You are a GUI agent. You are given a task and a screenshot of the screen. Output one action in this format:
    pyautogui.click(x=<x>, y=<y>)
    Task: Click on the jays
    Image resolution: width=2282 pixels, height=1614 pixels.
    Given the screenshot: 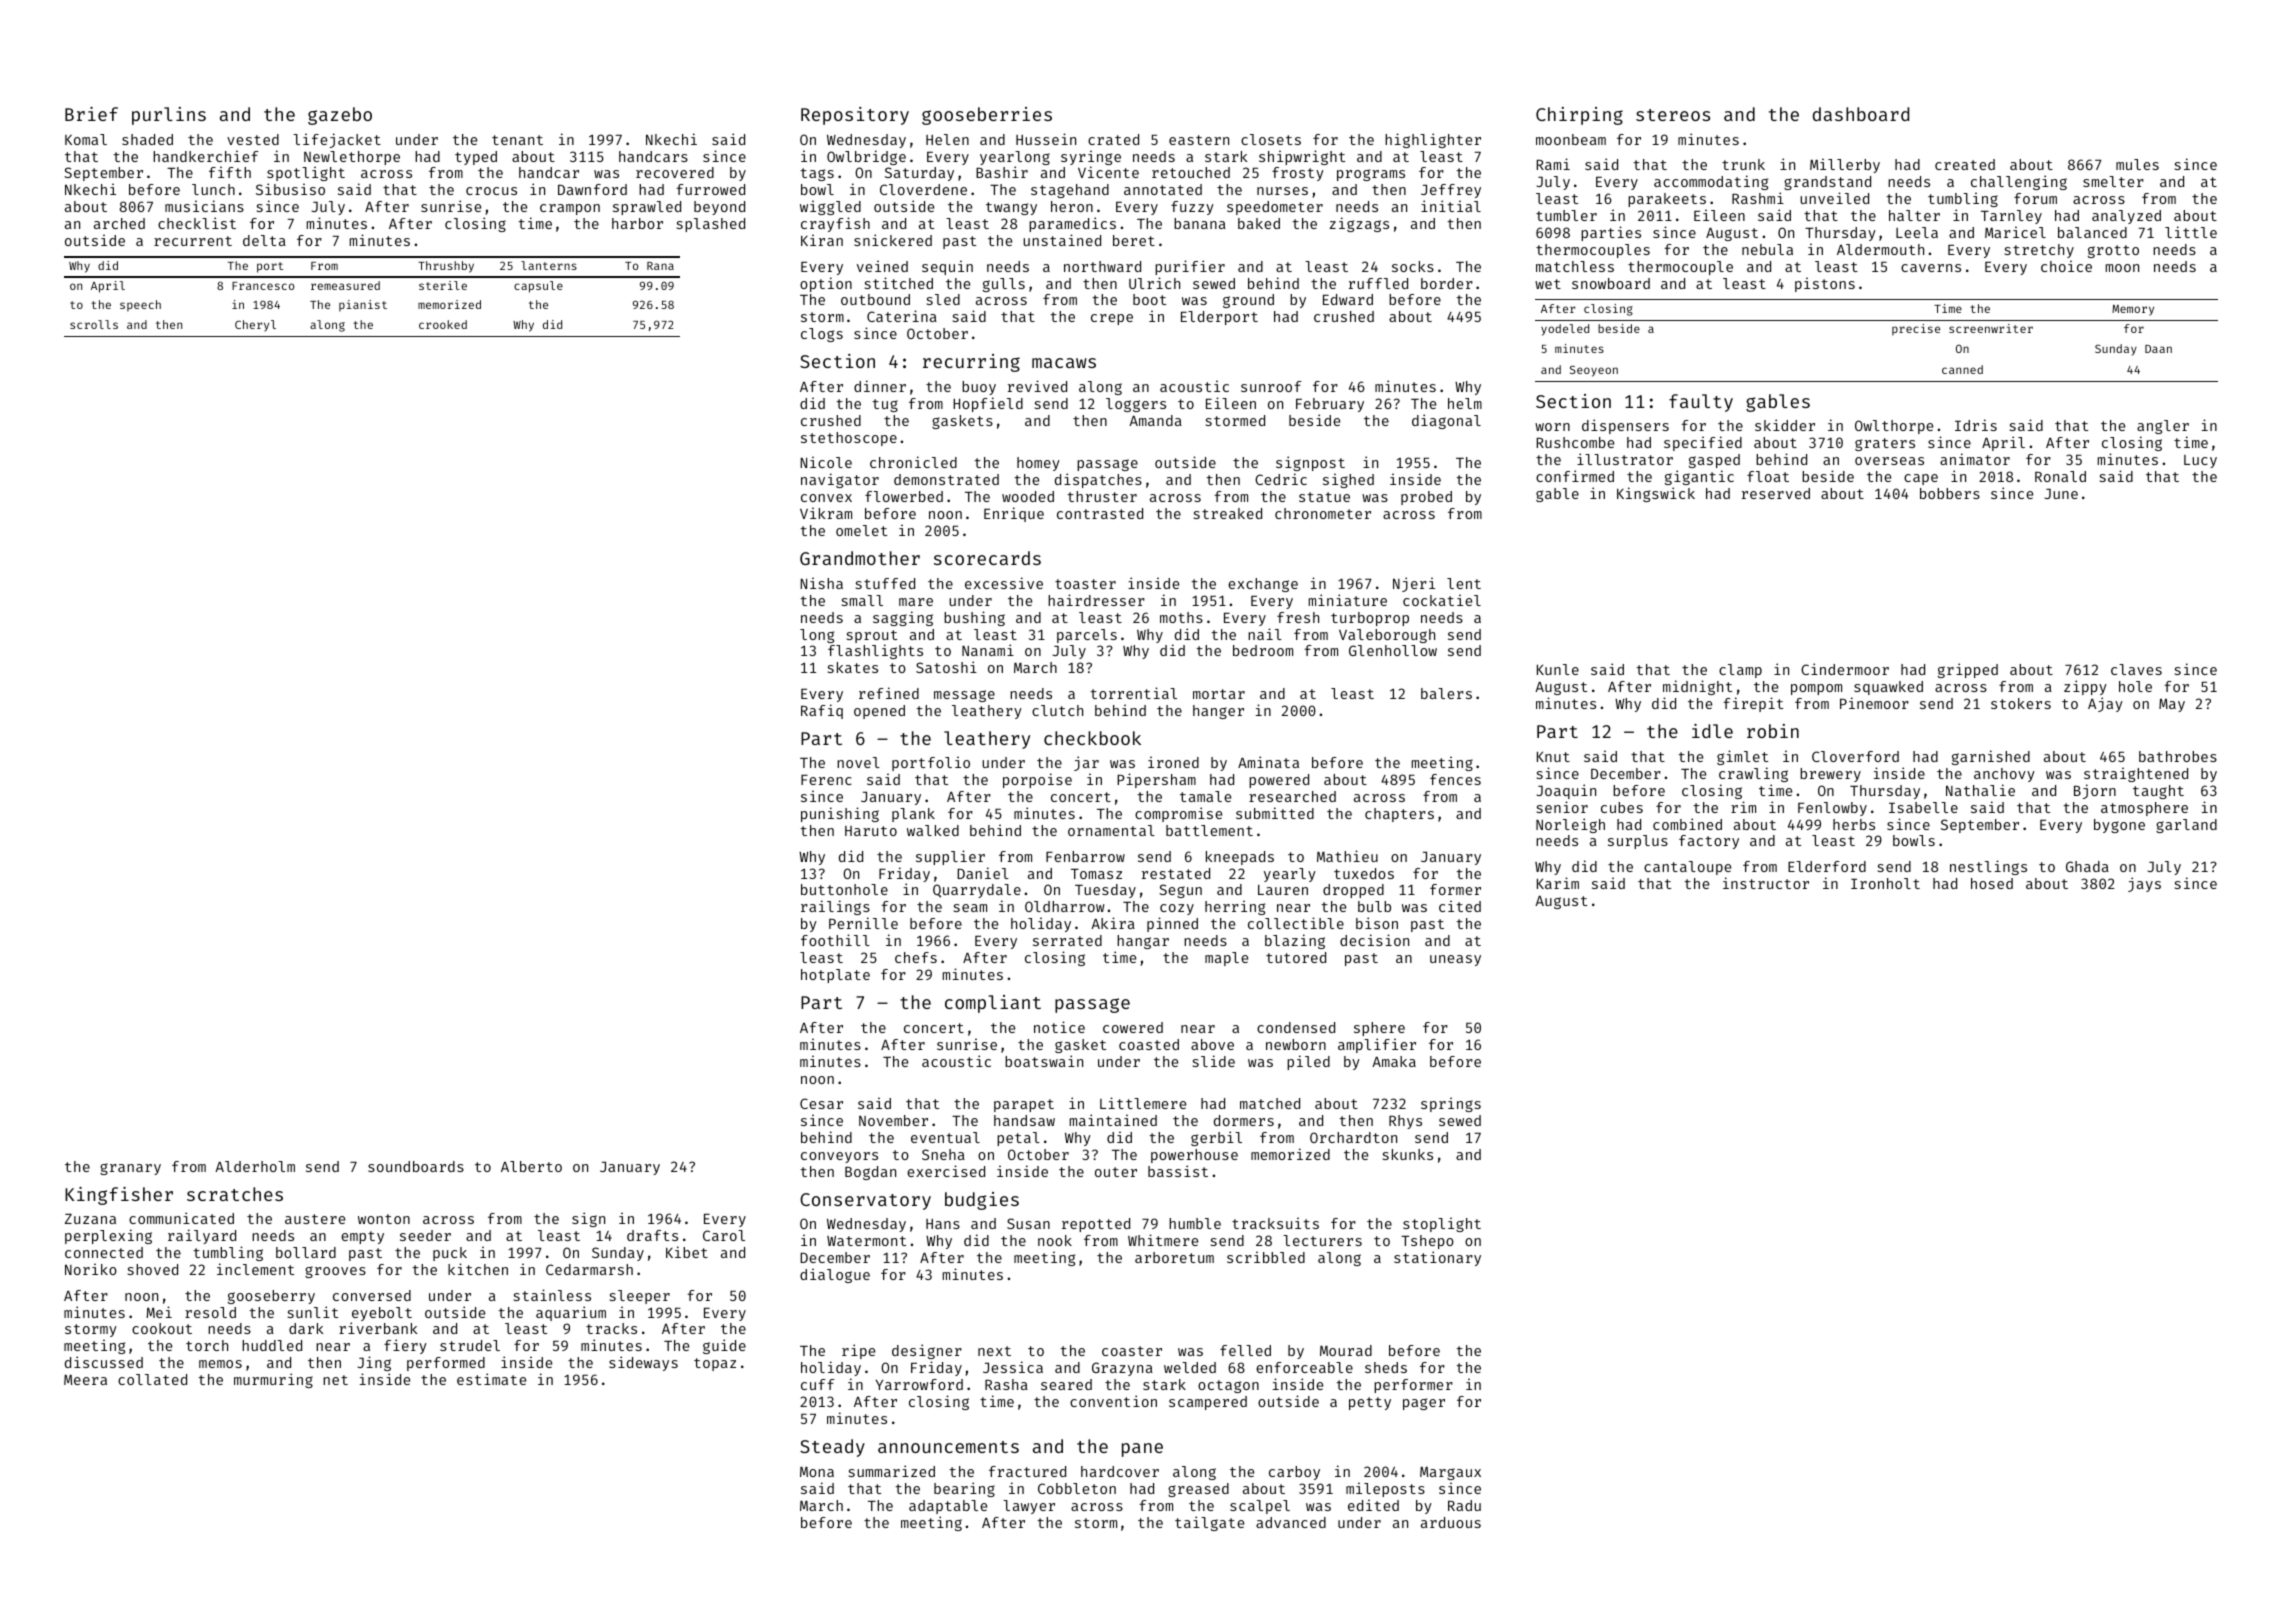 What is the action you would take?
    pyautogui.click(x=2144, y=884)
